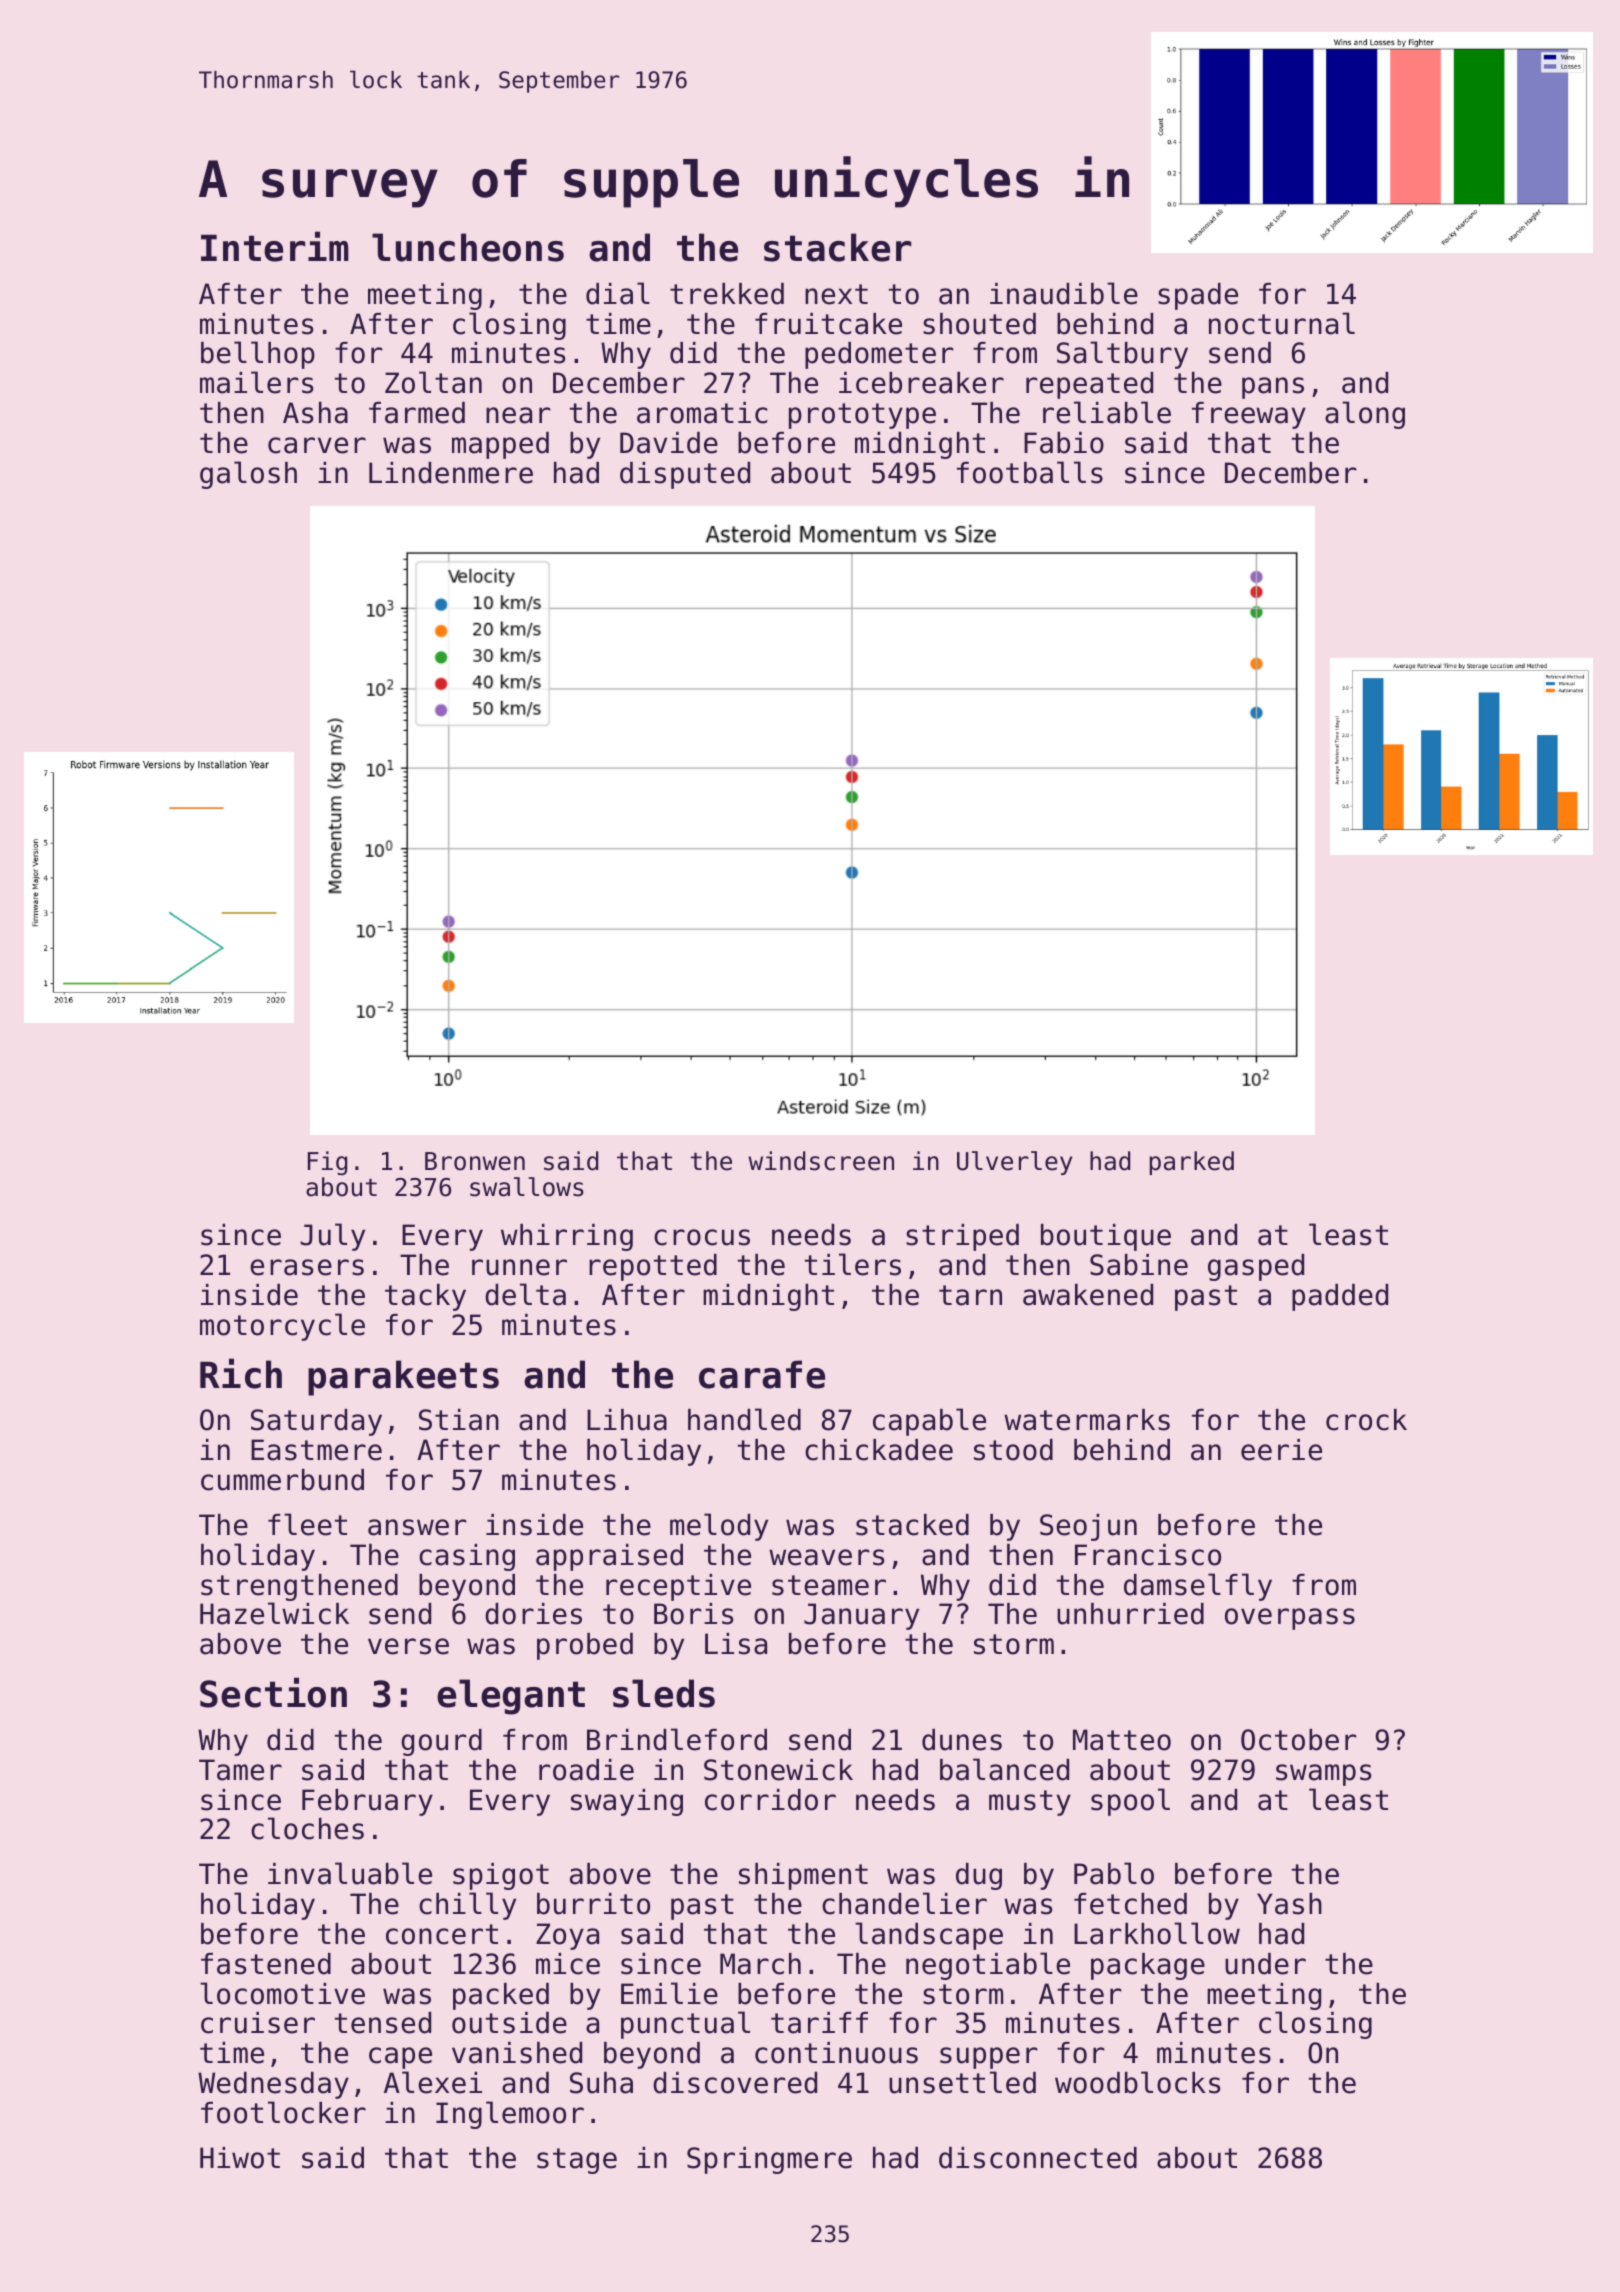  I want to click on spade, so click(1198, 296).
